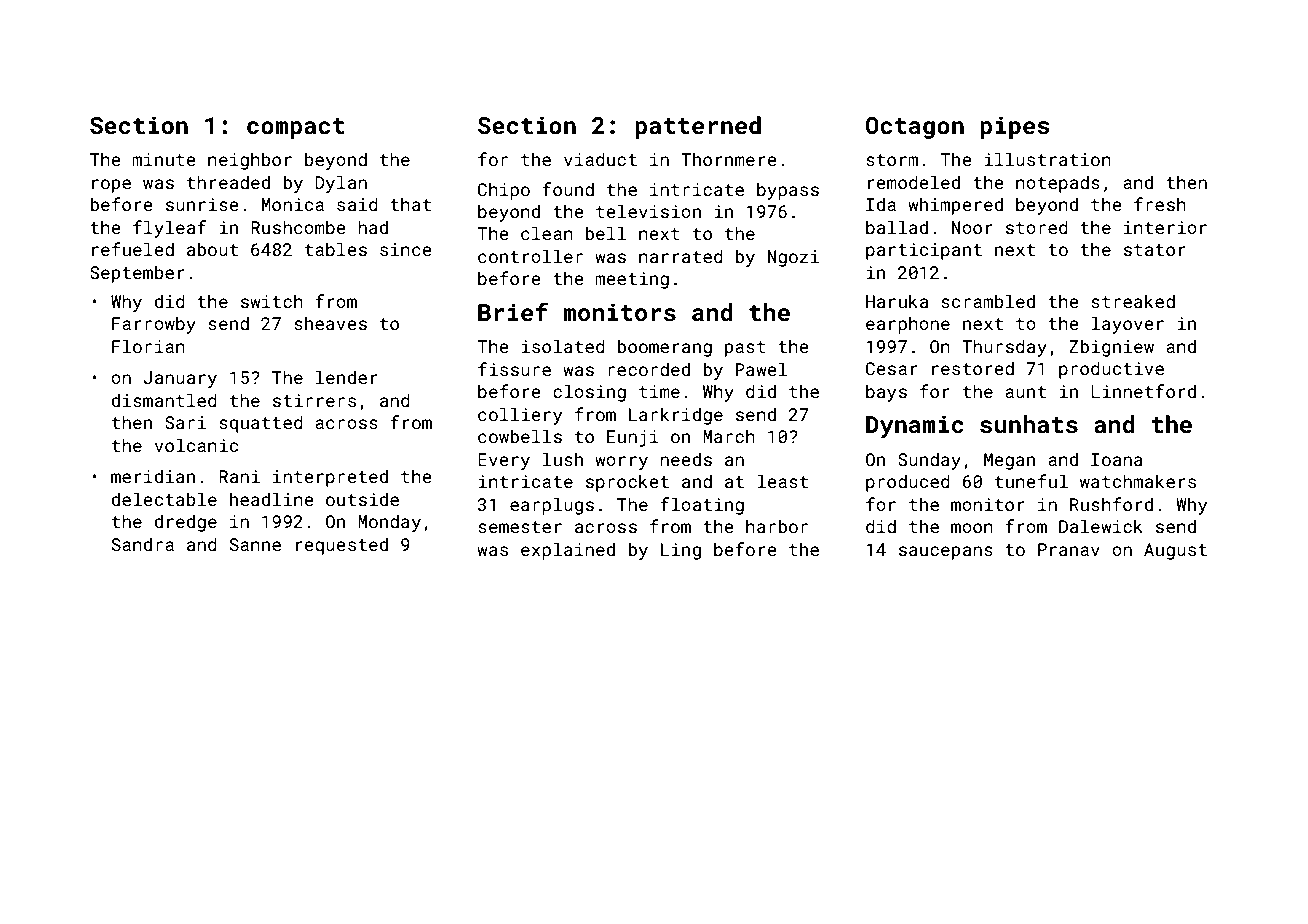 The height and width of the screenshot is (924, 1308). Describe the element at coordinates (648, 211) in the screenshot. I see `television` at that location.
